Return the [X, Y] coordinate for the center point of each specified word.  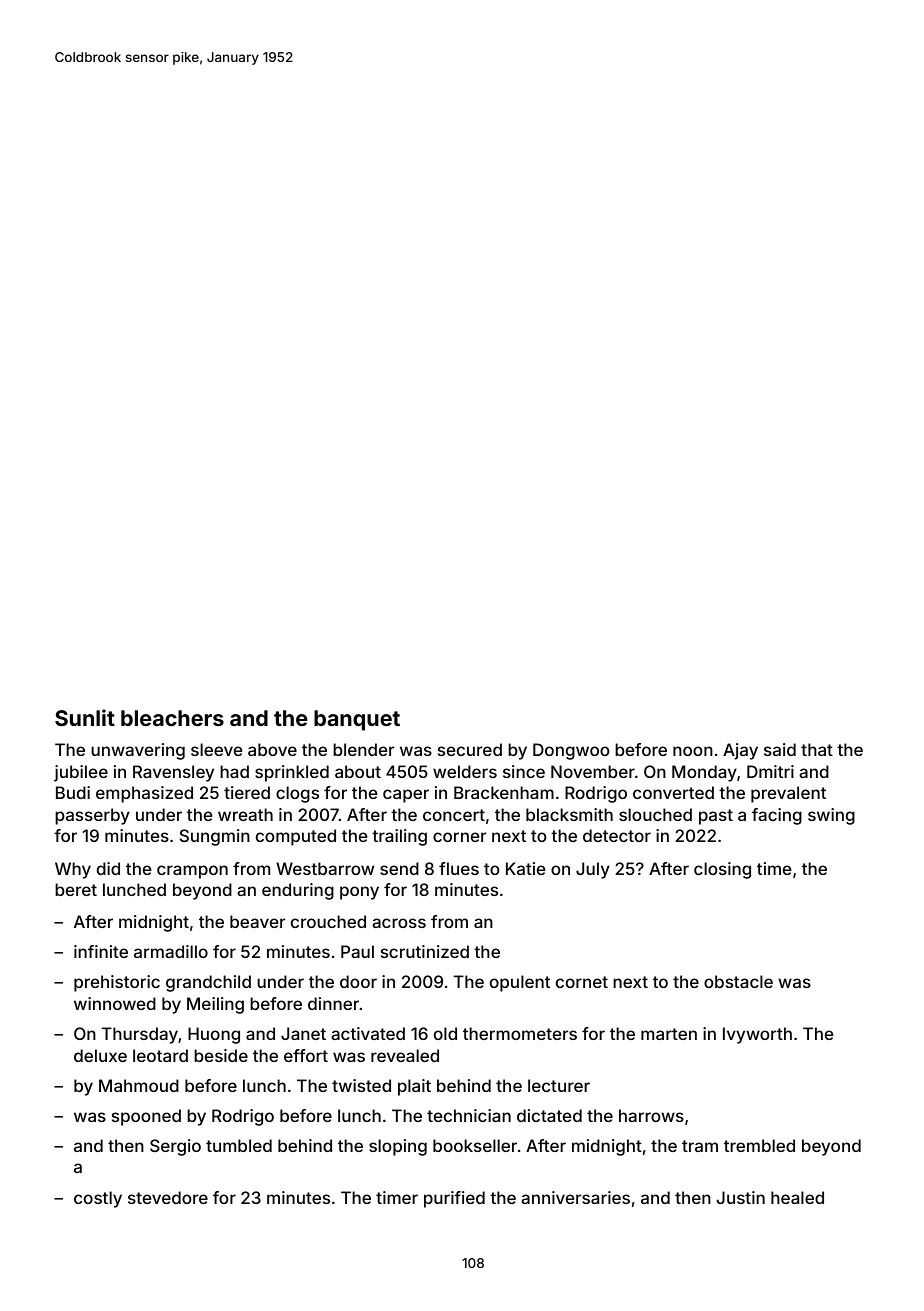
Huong [214, 1035]
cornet [582, 982]
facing [777, 816]
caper [406, 796]
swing [831, 816]
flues [459, 868]
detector [617, 835]
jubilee [81, 773]
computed [296, 837]
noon [693, 751]
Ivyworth [757, 1035]
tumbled [239, 1145]
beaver [258, 921]
